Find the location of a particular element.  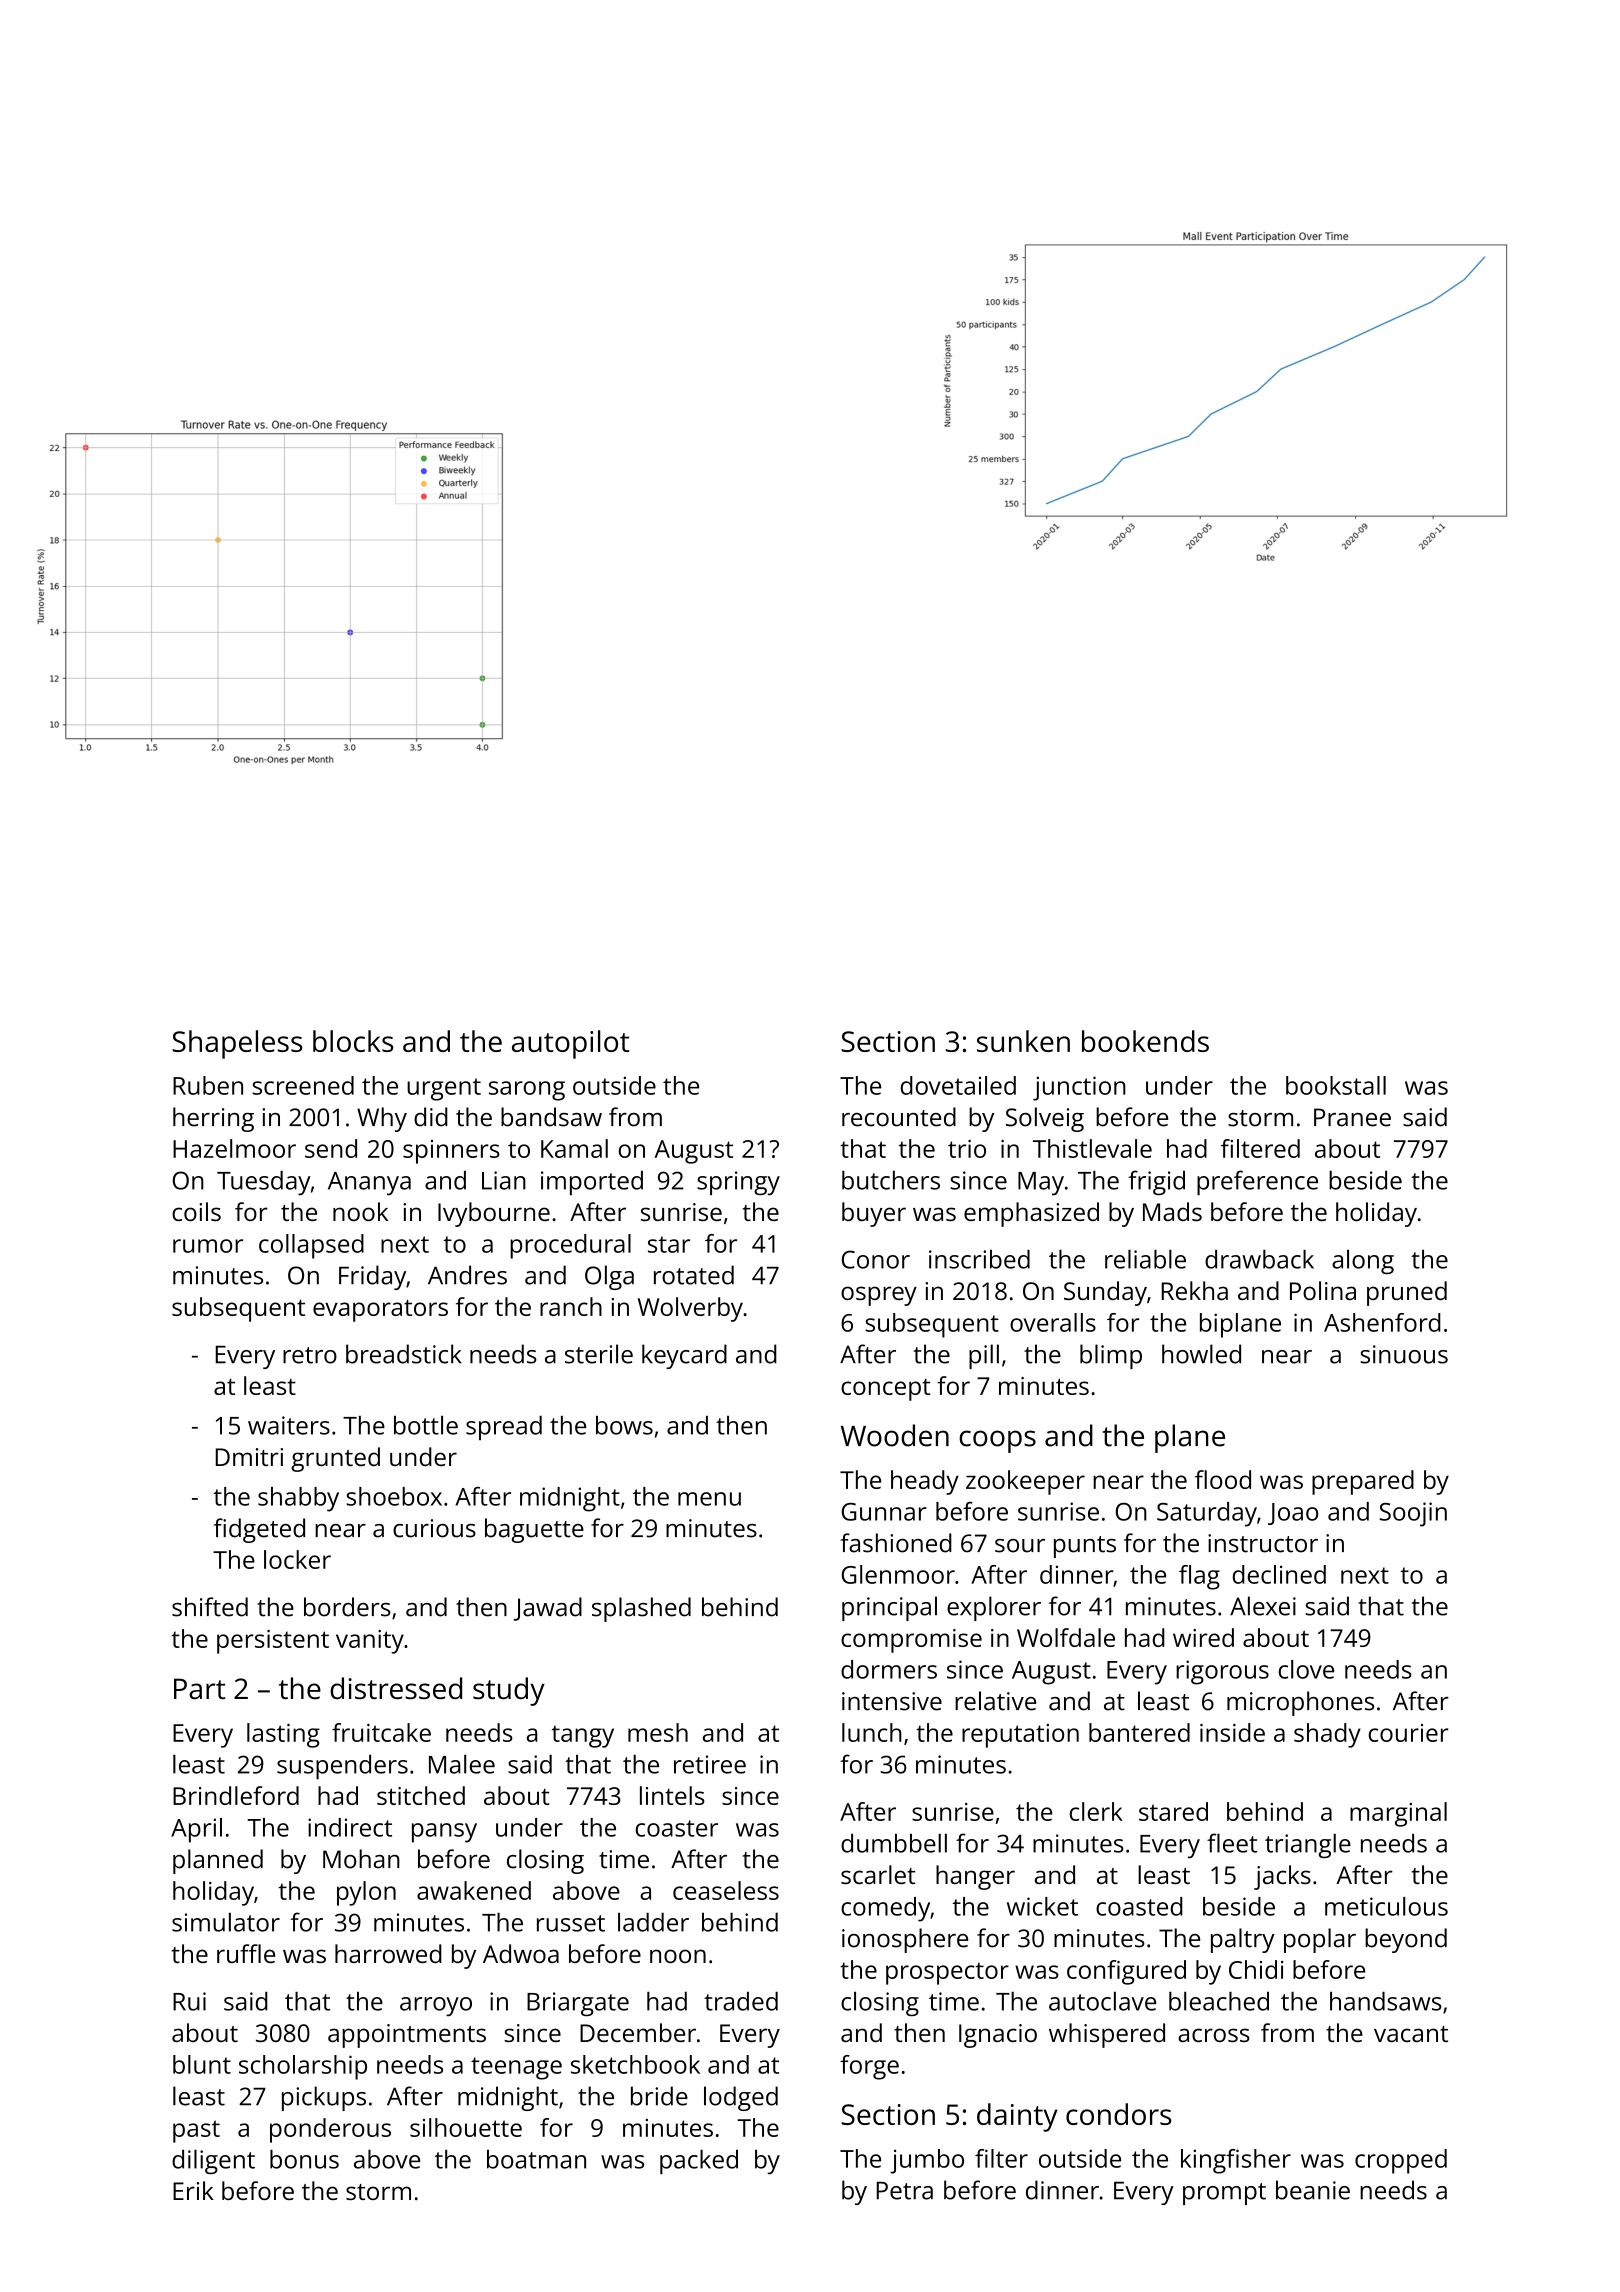

trio is located at coordinates (967, 1149).
